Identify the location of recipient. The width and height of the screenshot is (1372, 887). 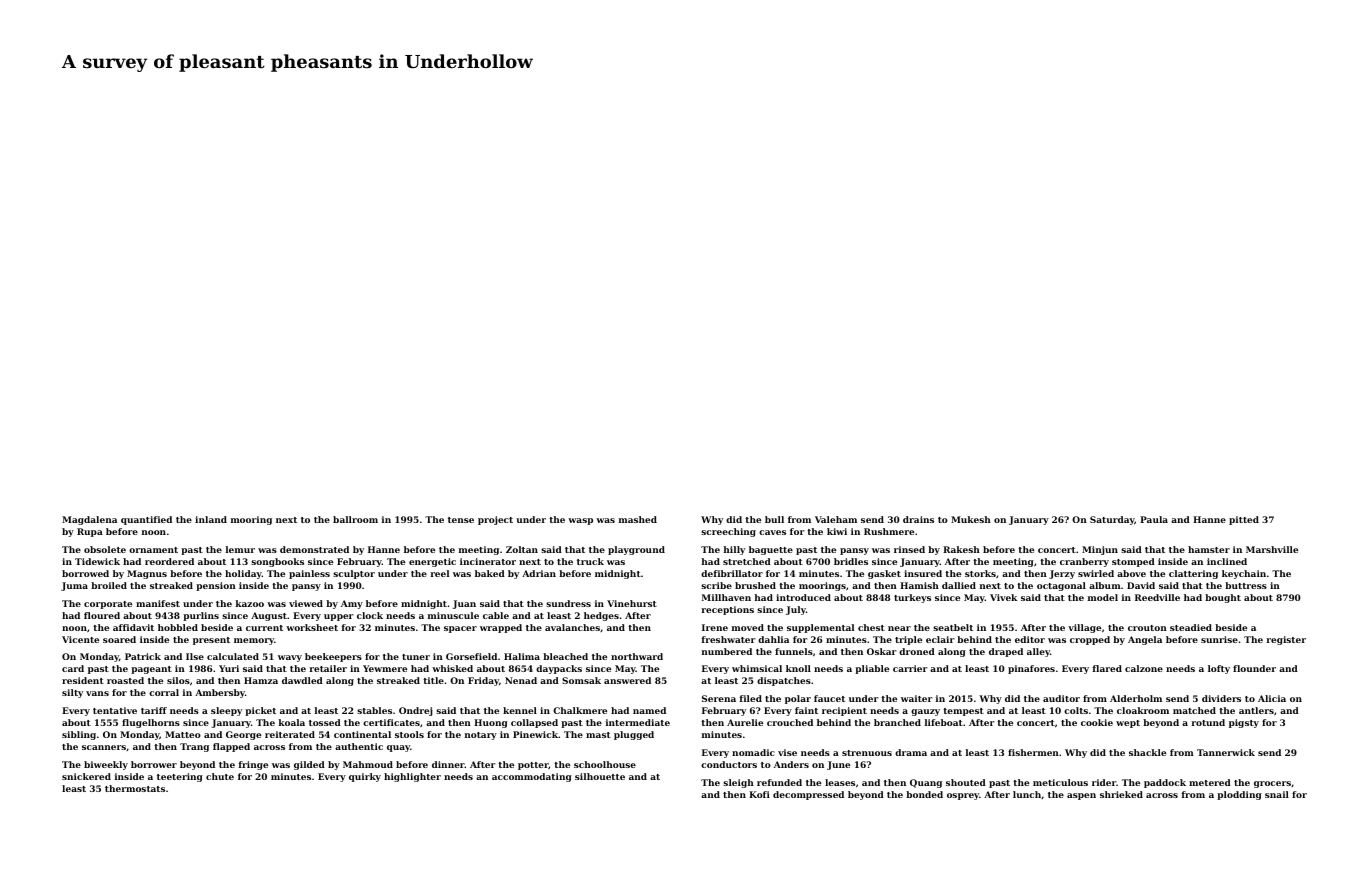
(844, 711).
